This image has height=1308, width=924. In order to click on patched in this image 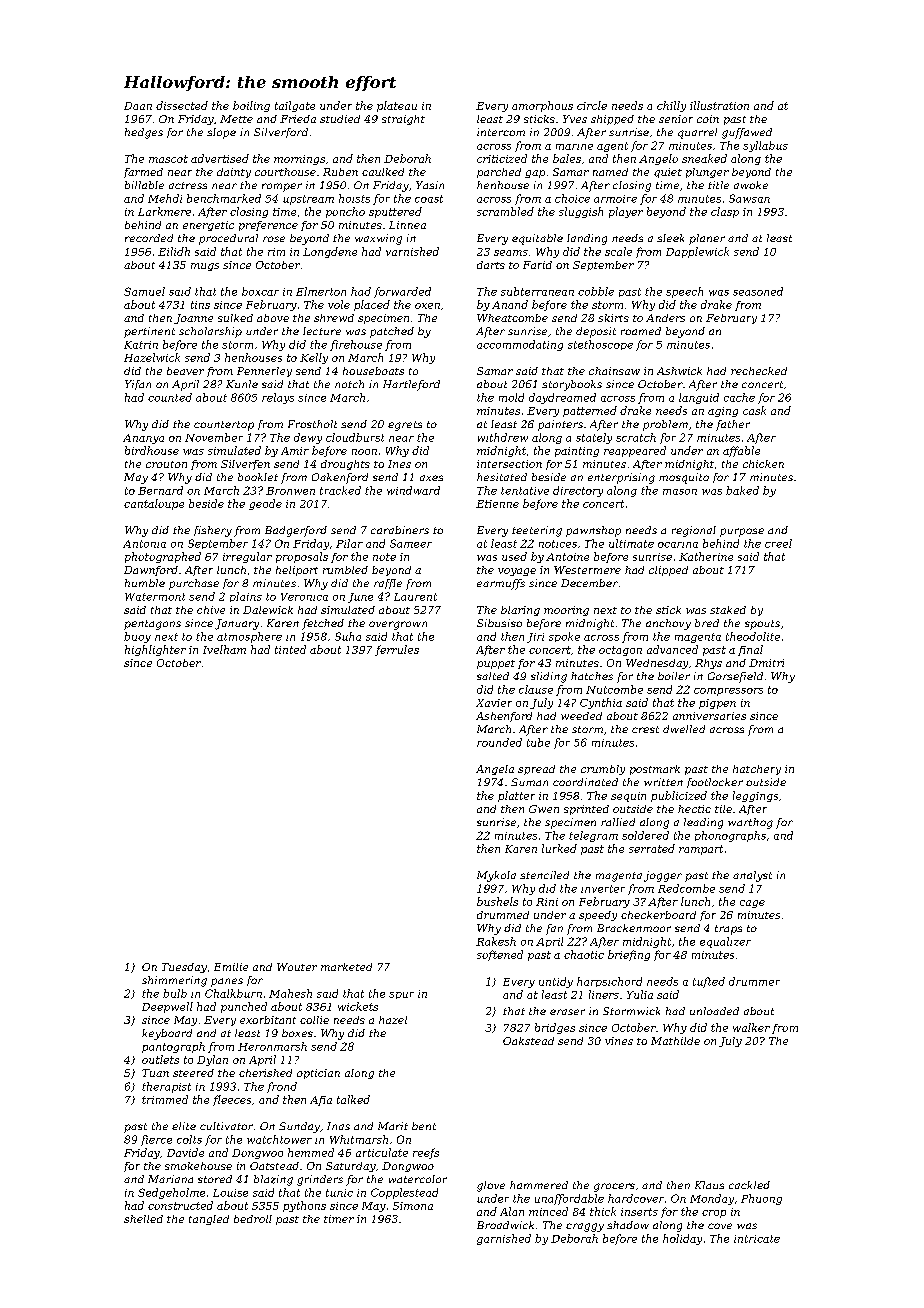, I will do `click(392, 332)`.
